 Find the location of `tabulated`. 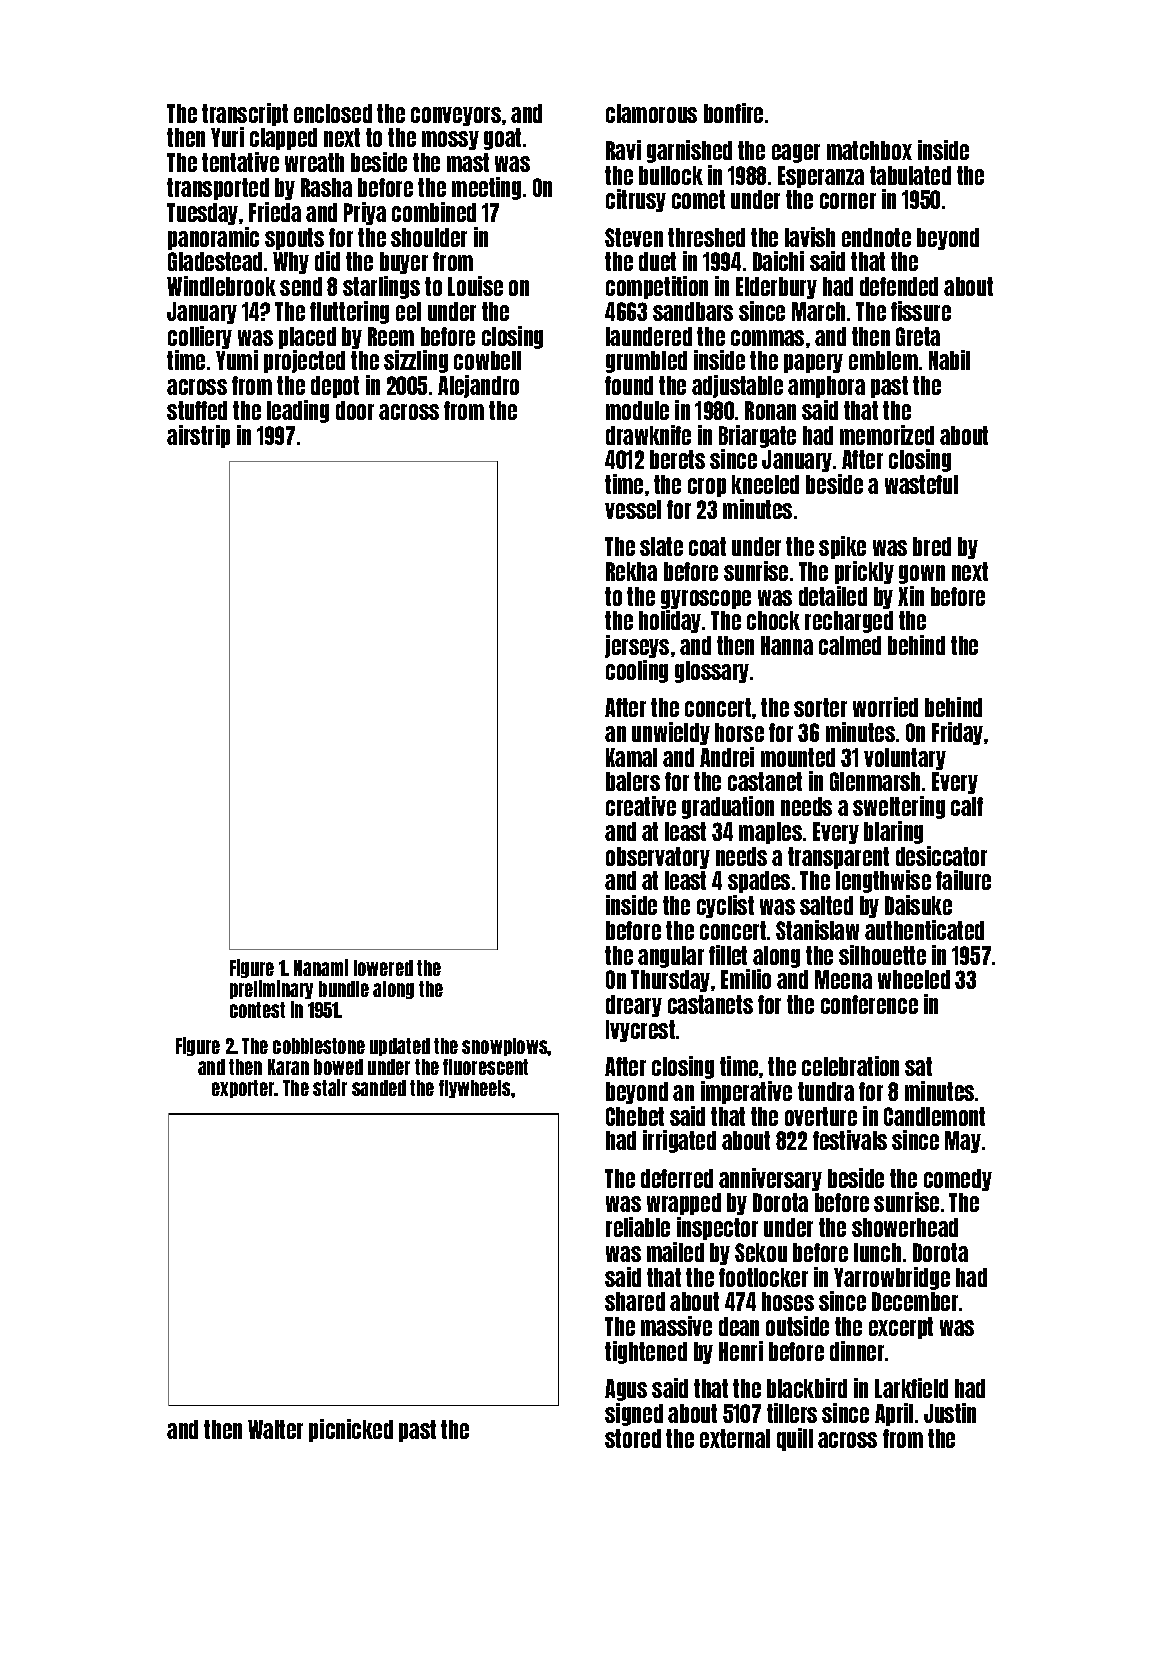

tabulated is located at coordinates (910, 175).
